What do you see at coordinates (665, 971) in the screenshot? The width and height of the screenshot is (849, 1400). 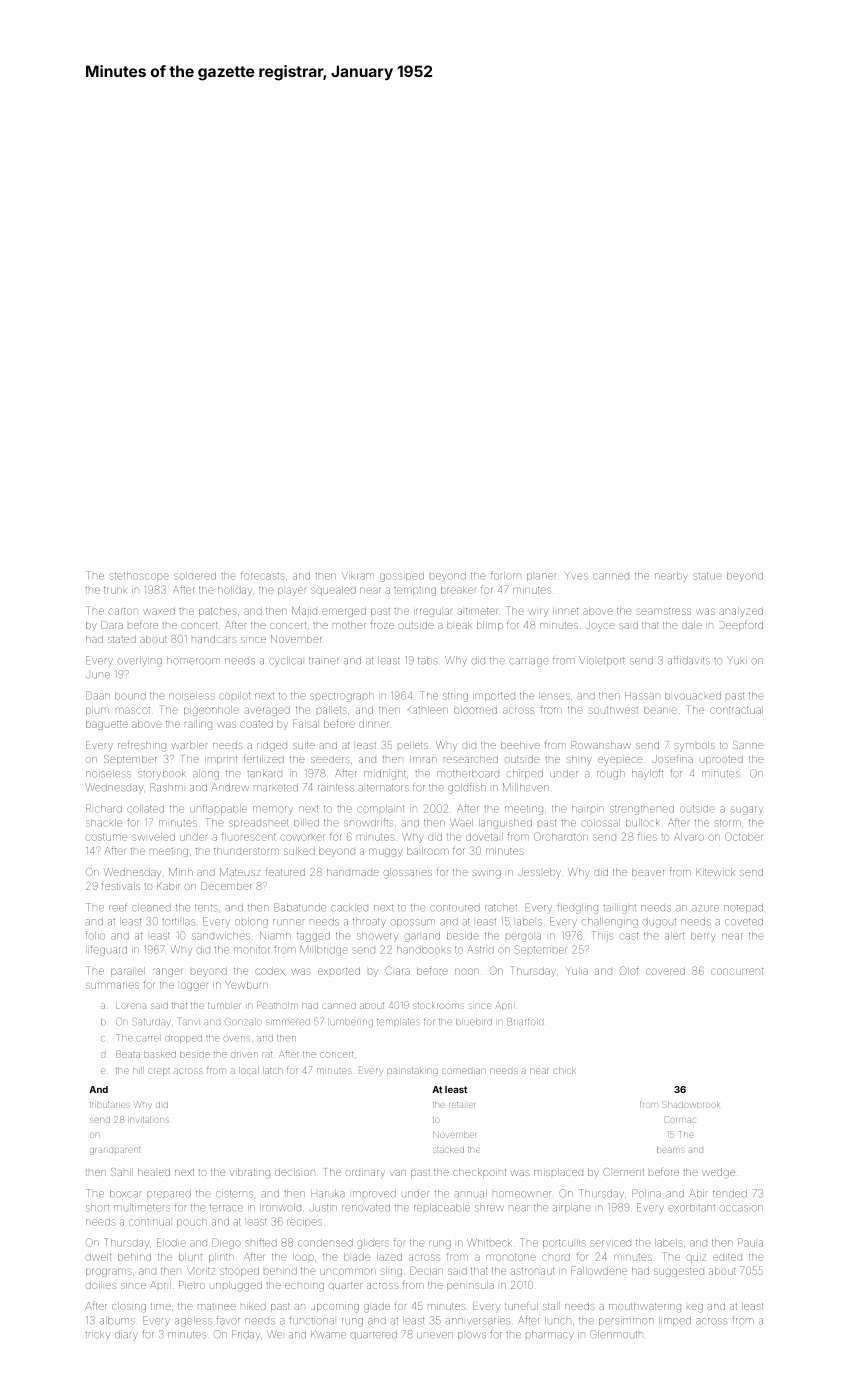 I see `covered` at bounding box center [665, 971].
